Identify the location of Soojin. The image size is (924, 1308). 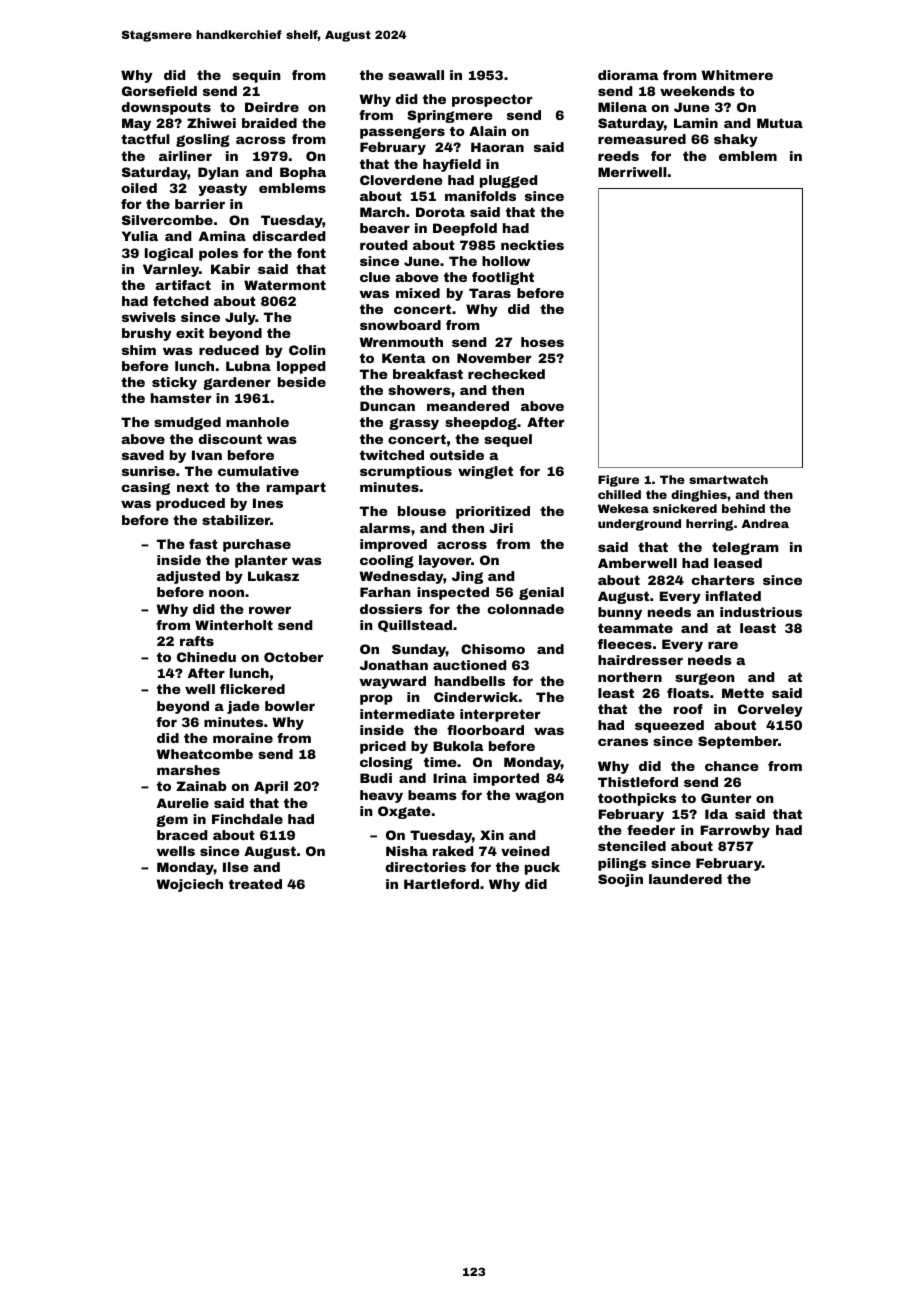
(620, 880).
